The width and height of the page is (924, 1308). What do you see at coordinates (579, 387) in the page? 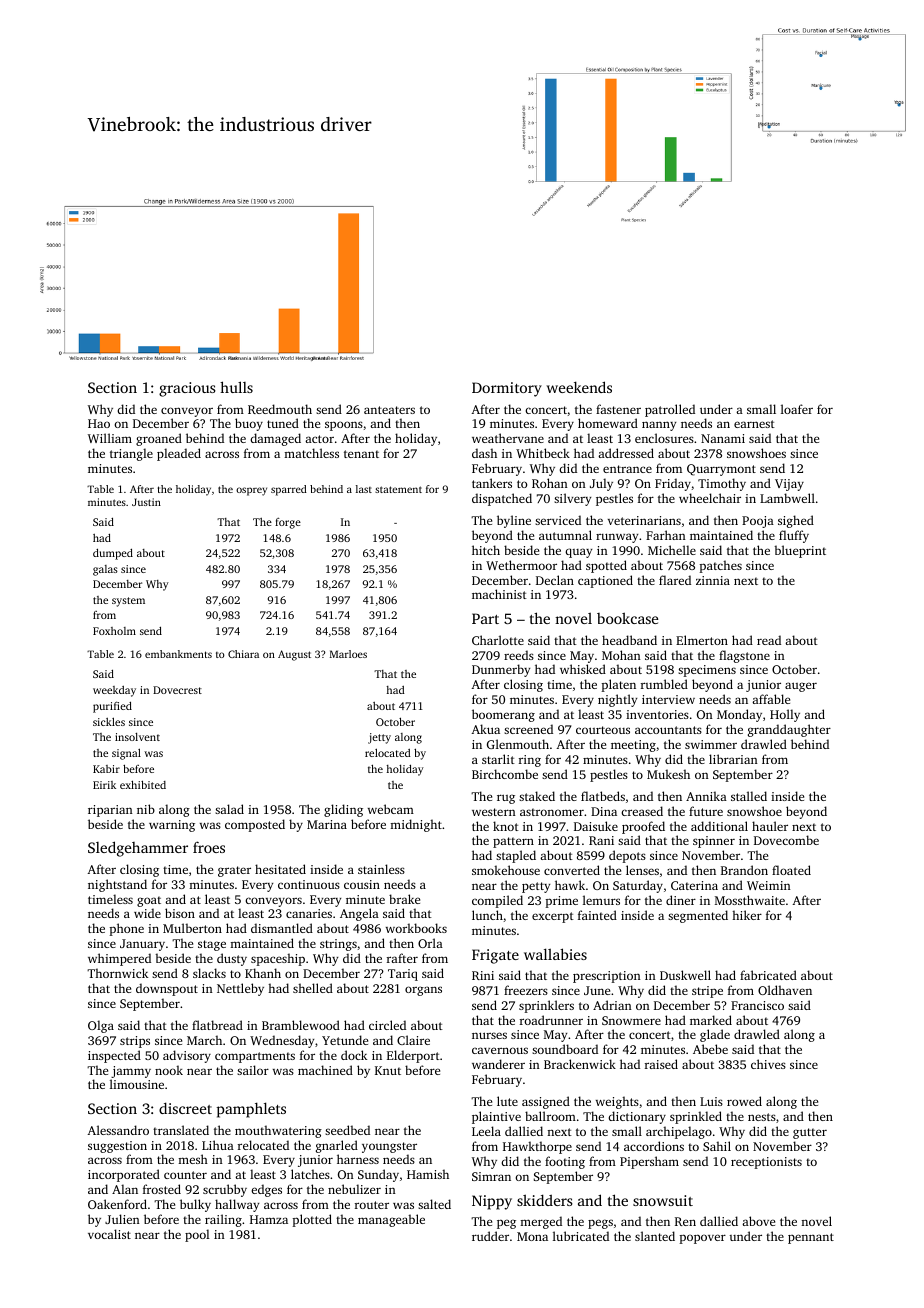
I see `weekends` at bounding box center [579, 387].
